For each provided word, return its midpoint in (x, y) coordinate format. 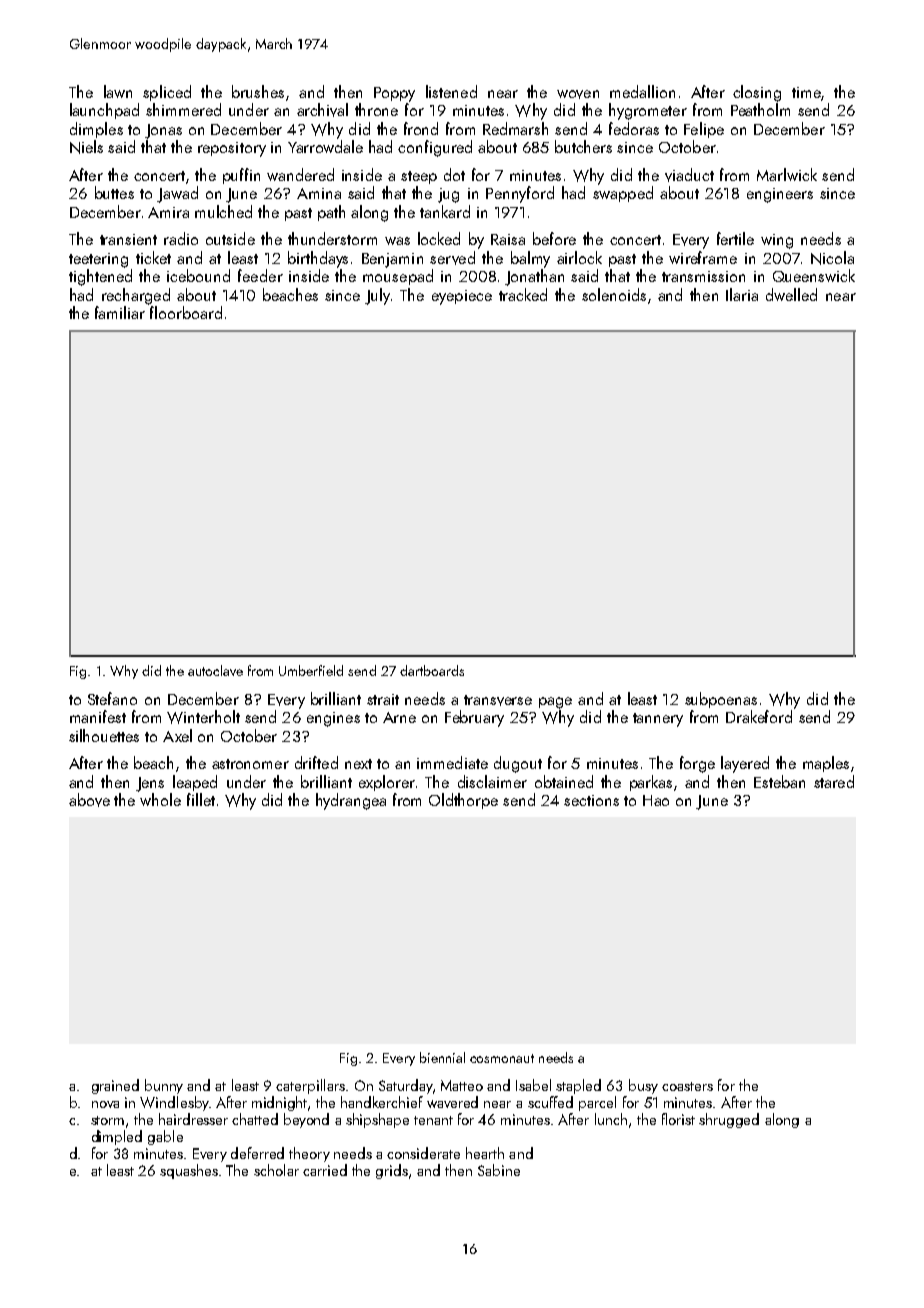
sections (591, 800)
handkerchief (382, 1102)
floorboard (186, 312)
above (89, 800)
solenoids (614, 294)
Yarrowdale (325, 146)
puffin (241, 176)
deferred (257, 1153)
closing (757, 93)
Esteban (779, 781)
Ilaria (742, 294)
